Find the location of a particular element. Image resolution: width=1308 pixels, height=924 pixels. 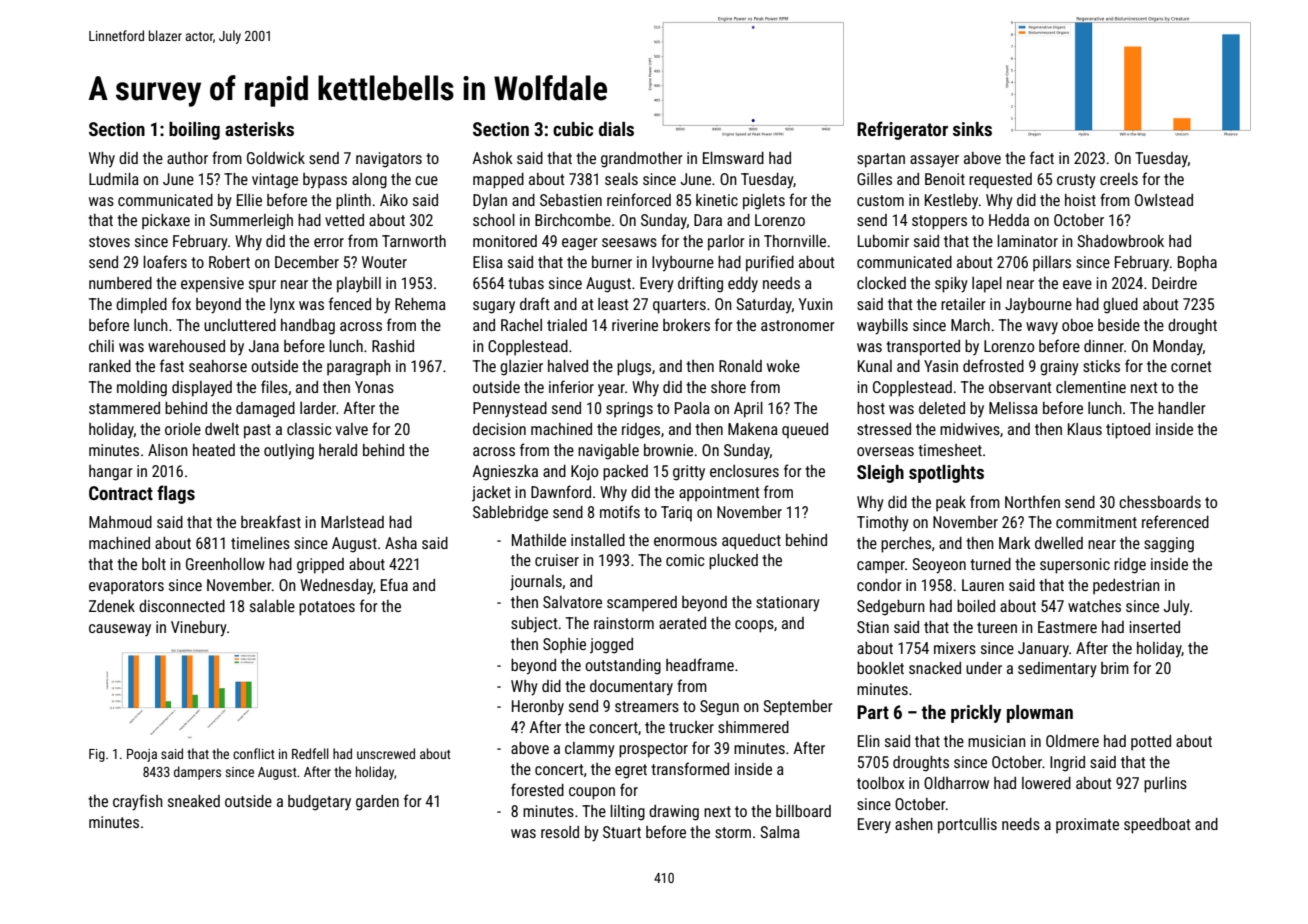

fact is located at coordinates (1042, 157).
